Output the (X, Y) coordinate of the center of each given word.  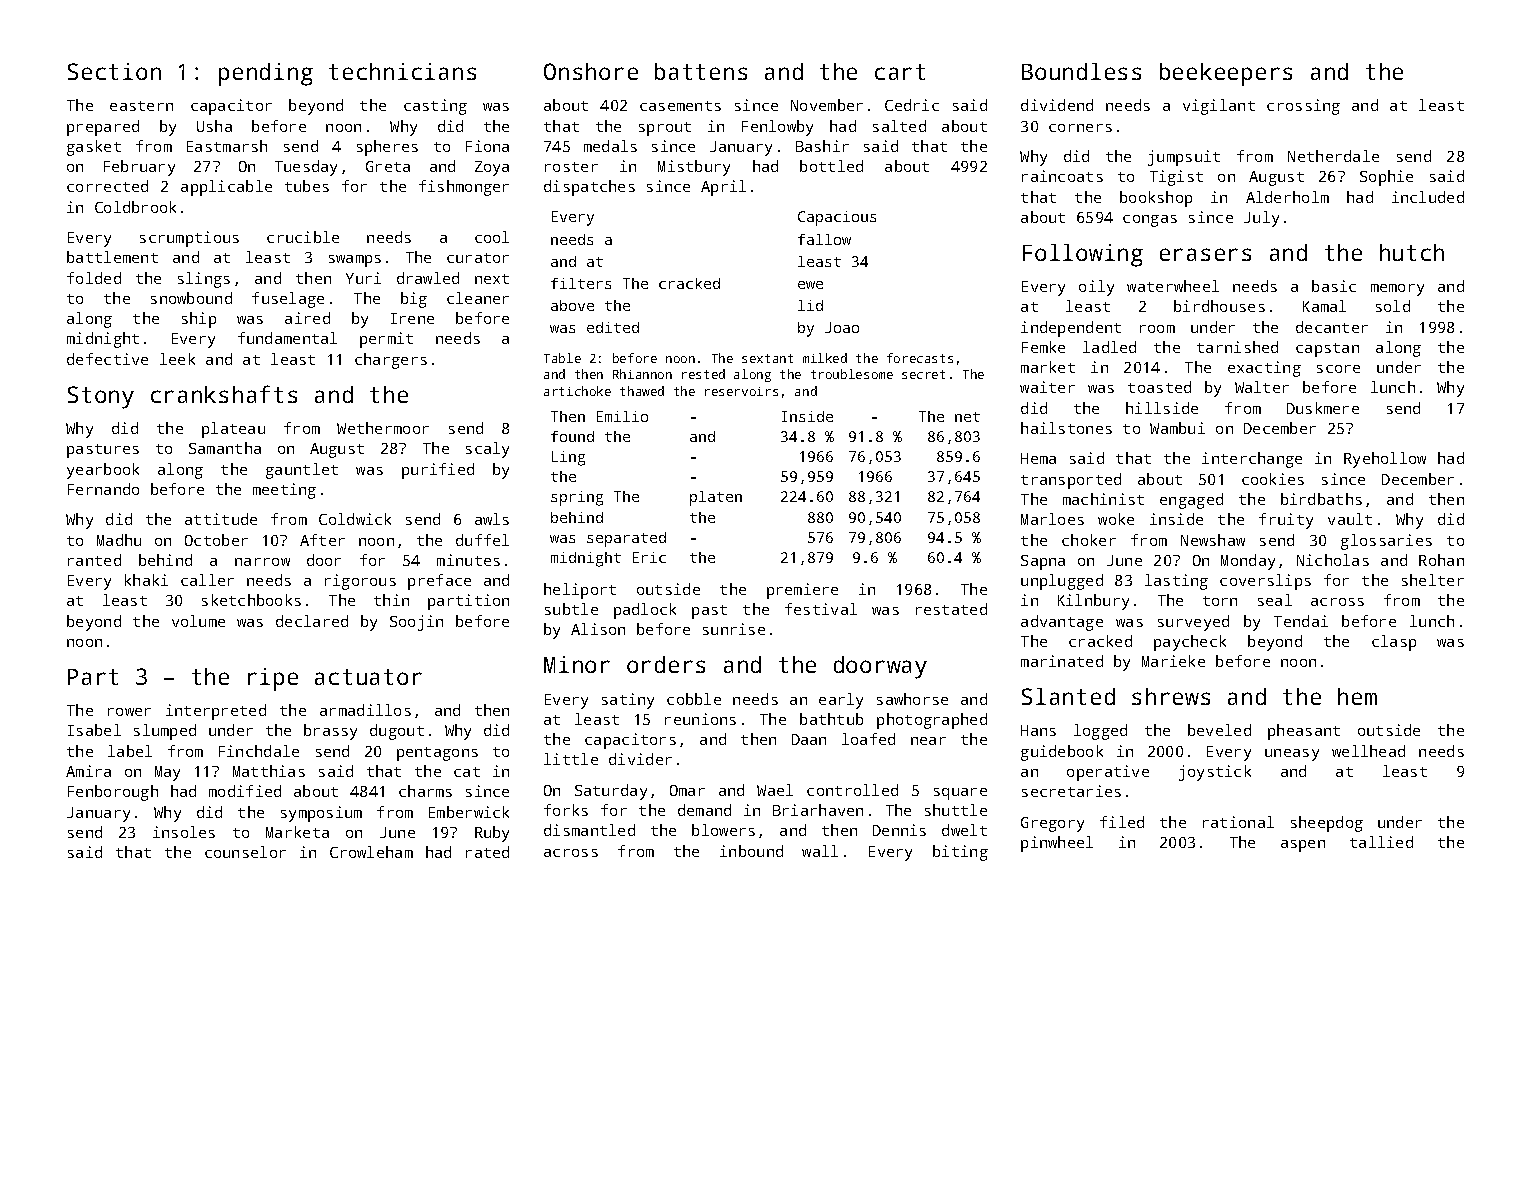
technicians (402, 71)
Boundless (1081, 71)
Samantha (225, 448)
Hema (1038, 458)
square (960, 794)
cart (900, 72)
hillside (1162, 408)
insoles (184, 832)
